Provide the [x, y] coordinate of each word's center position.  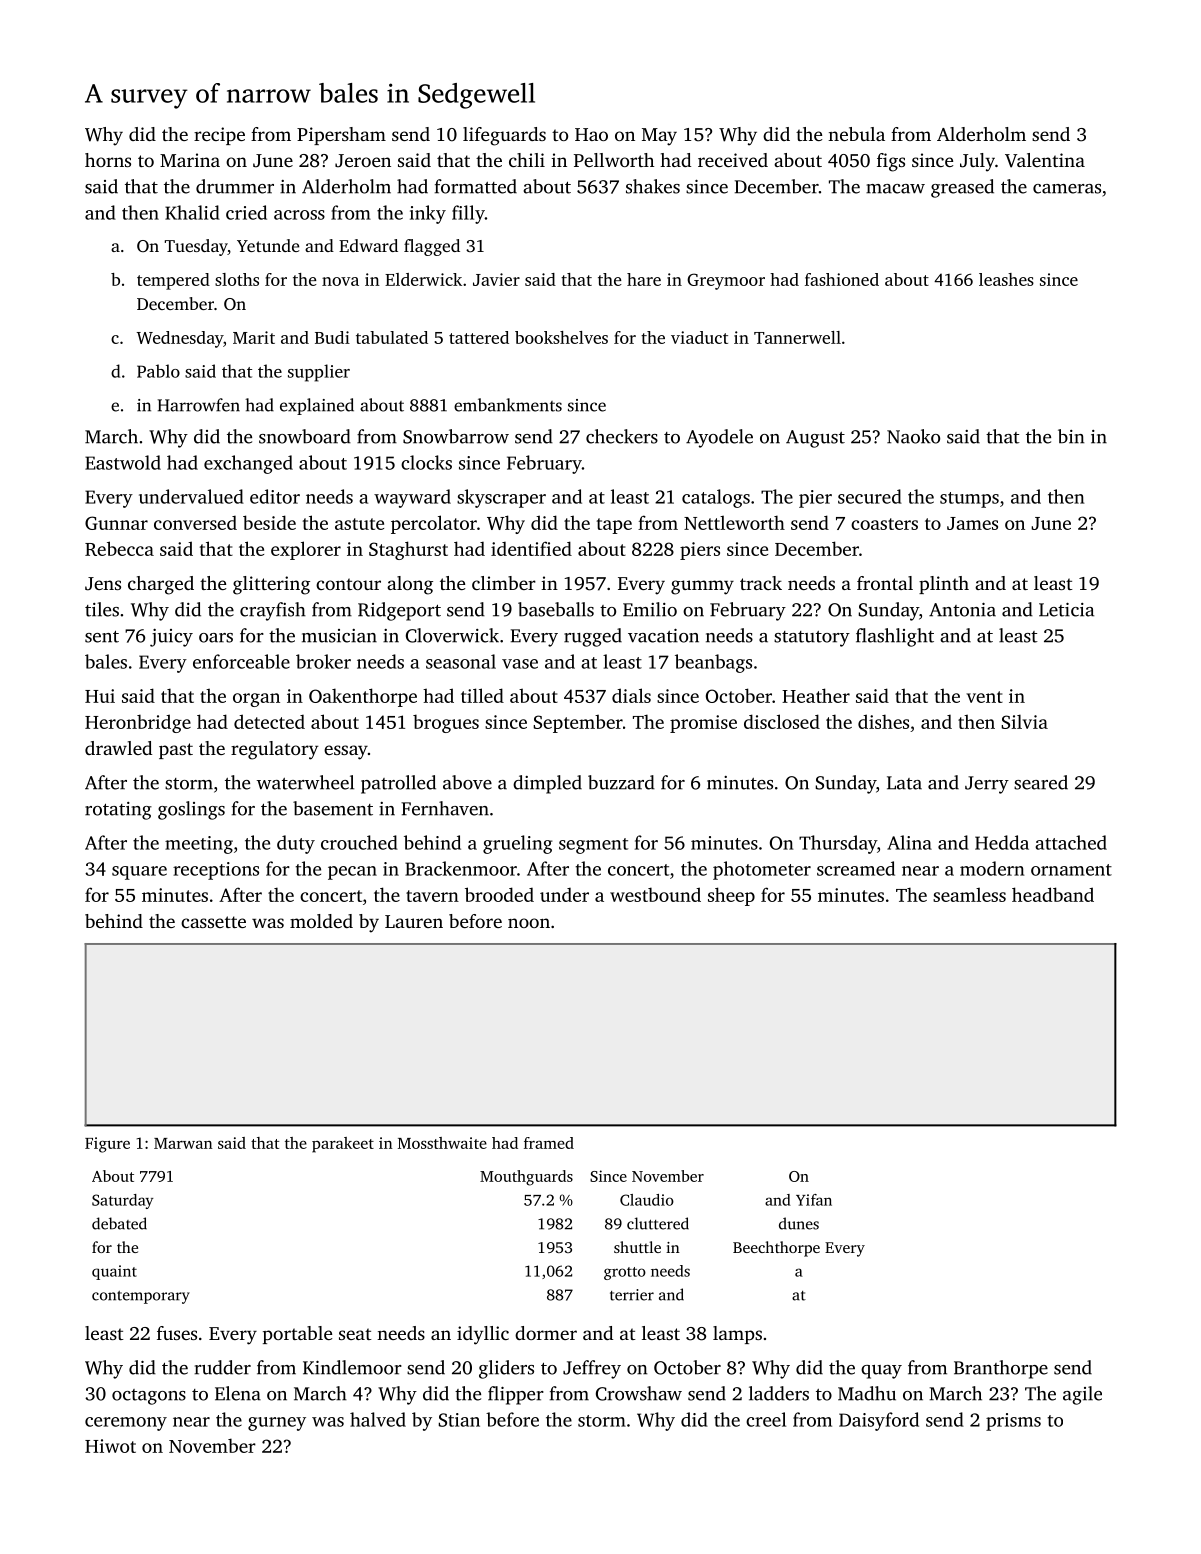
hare [644, 279]
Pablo [158, 371]
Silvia [1024, 721]
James [972, 523]
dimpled [547, 784]
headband [1053, 894]
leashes [1006, 279]
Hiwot [110, 1446]
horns [108, 160]
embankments [508, 405]
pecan [352, 873]
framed [549, 1143]
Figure [107, 1145]
